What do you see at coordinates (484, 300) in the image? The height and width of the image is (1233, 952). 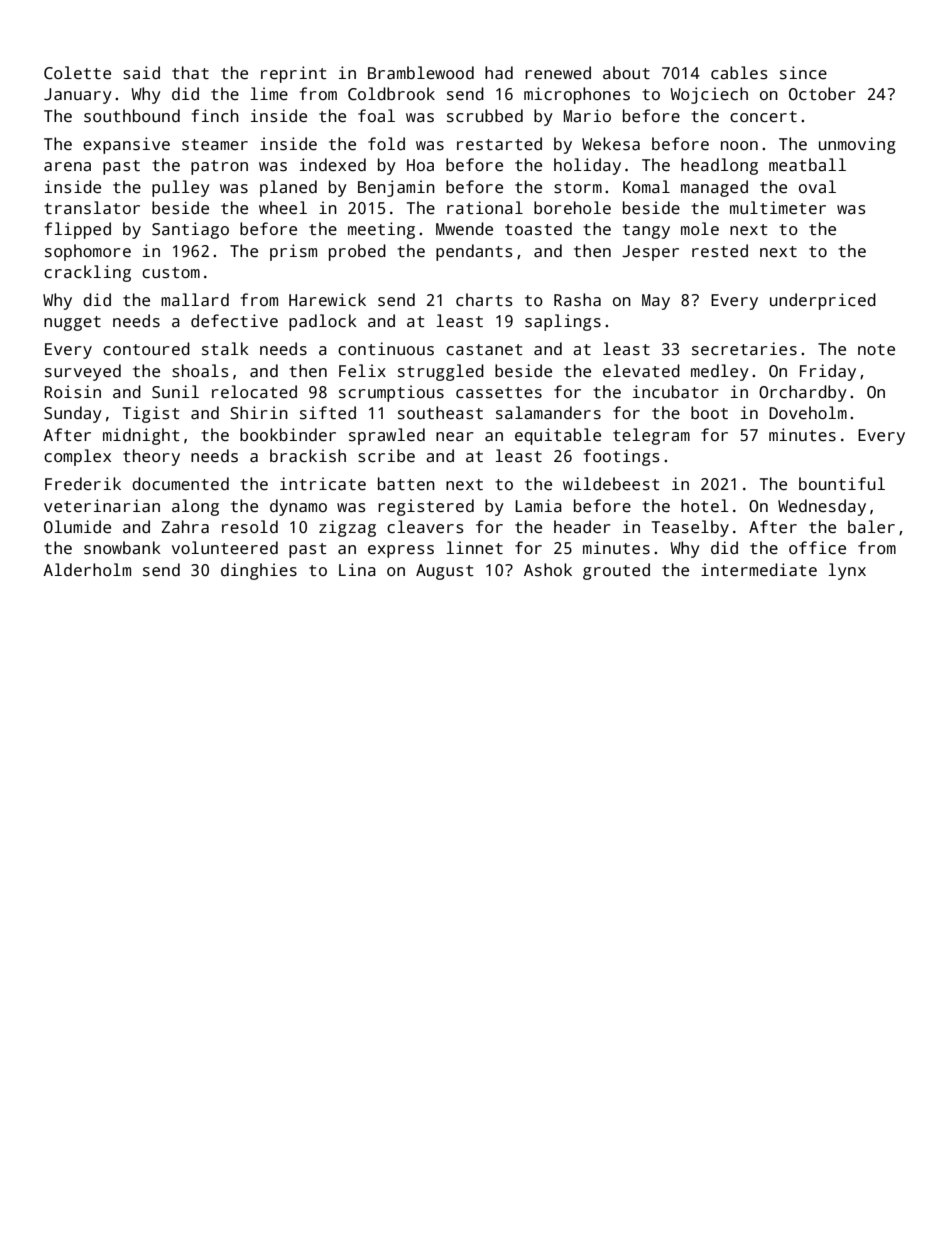 I see `charts` at bounding box center [484, 300].
